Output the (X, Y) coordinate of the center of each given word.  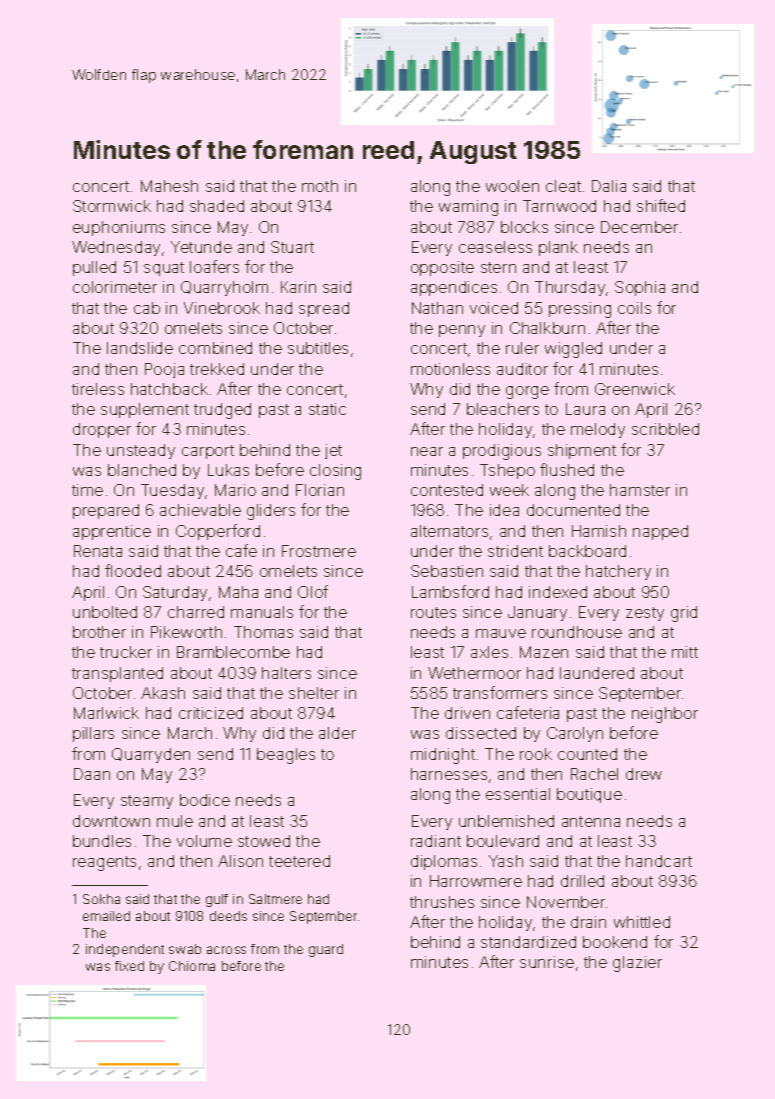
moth (320, 186)
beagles (286, 756)
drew (644, 774)
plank (558, 248)
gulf (217, 900)
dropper (102, 430)
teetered (299, 861)
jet (333, 451)
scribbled (665, 429)
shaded (217, 206)
